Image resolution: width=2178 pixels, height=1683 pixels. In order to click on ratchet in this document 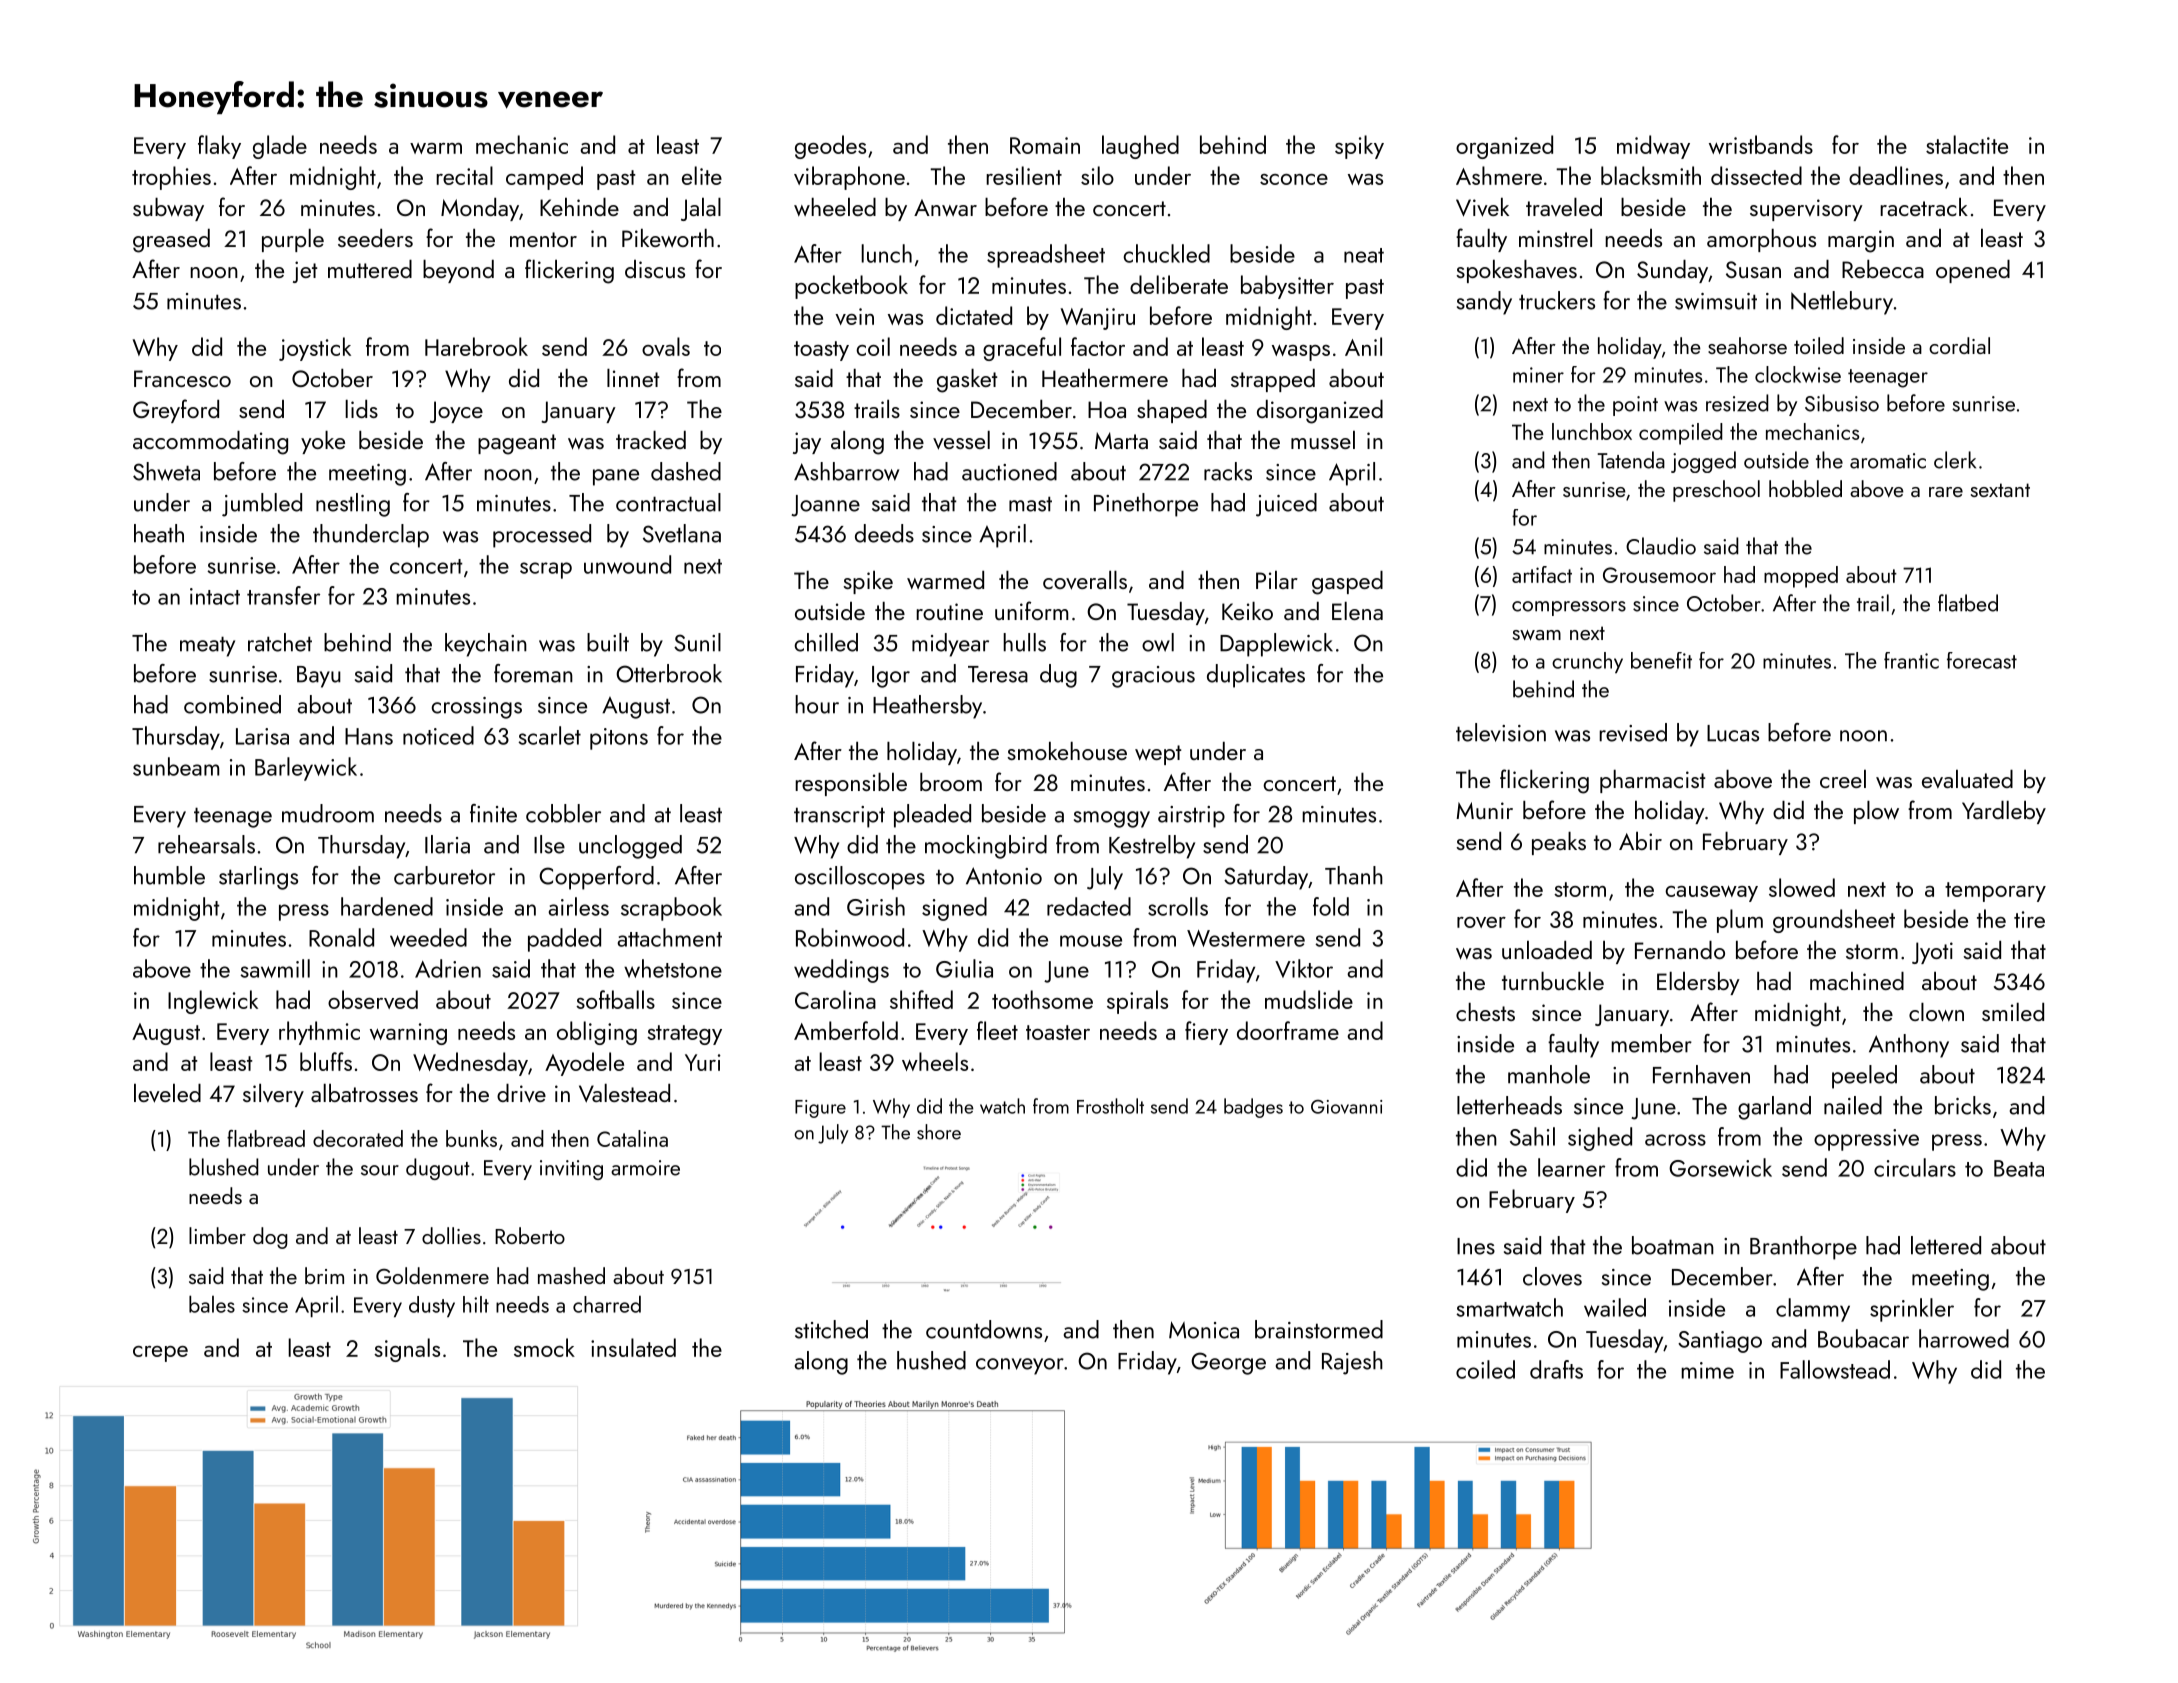, I will do `click(280, 642)`.
